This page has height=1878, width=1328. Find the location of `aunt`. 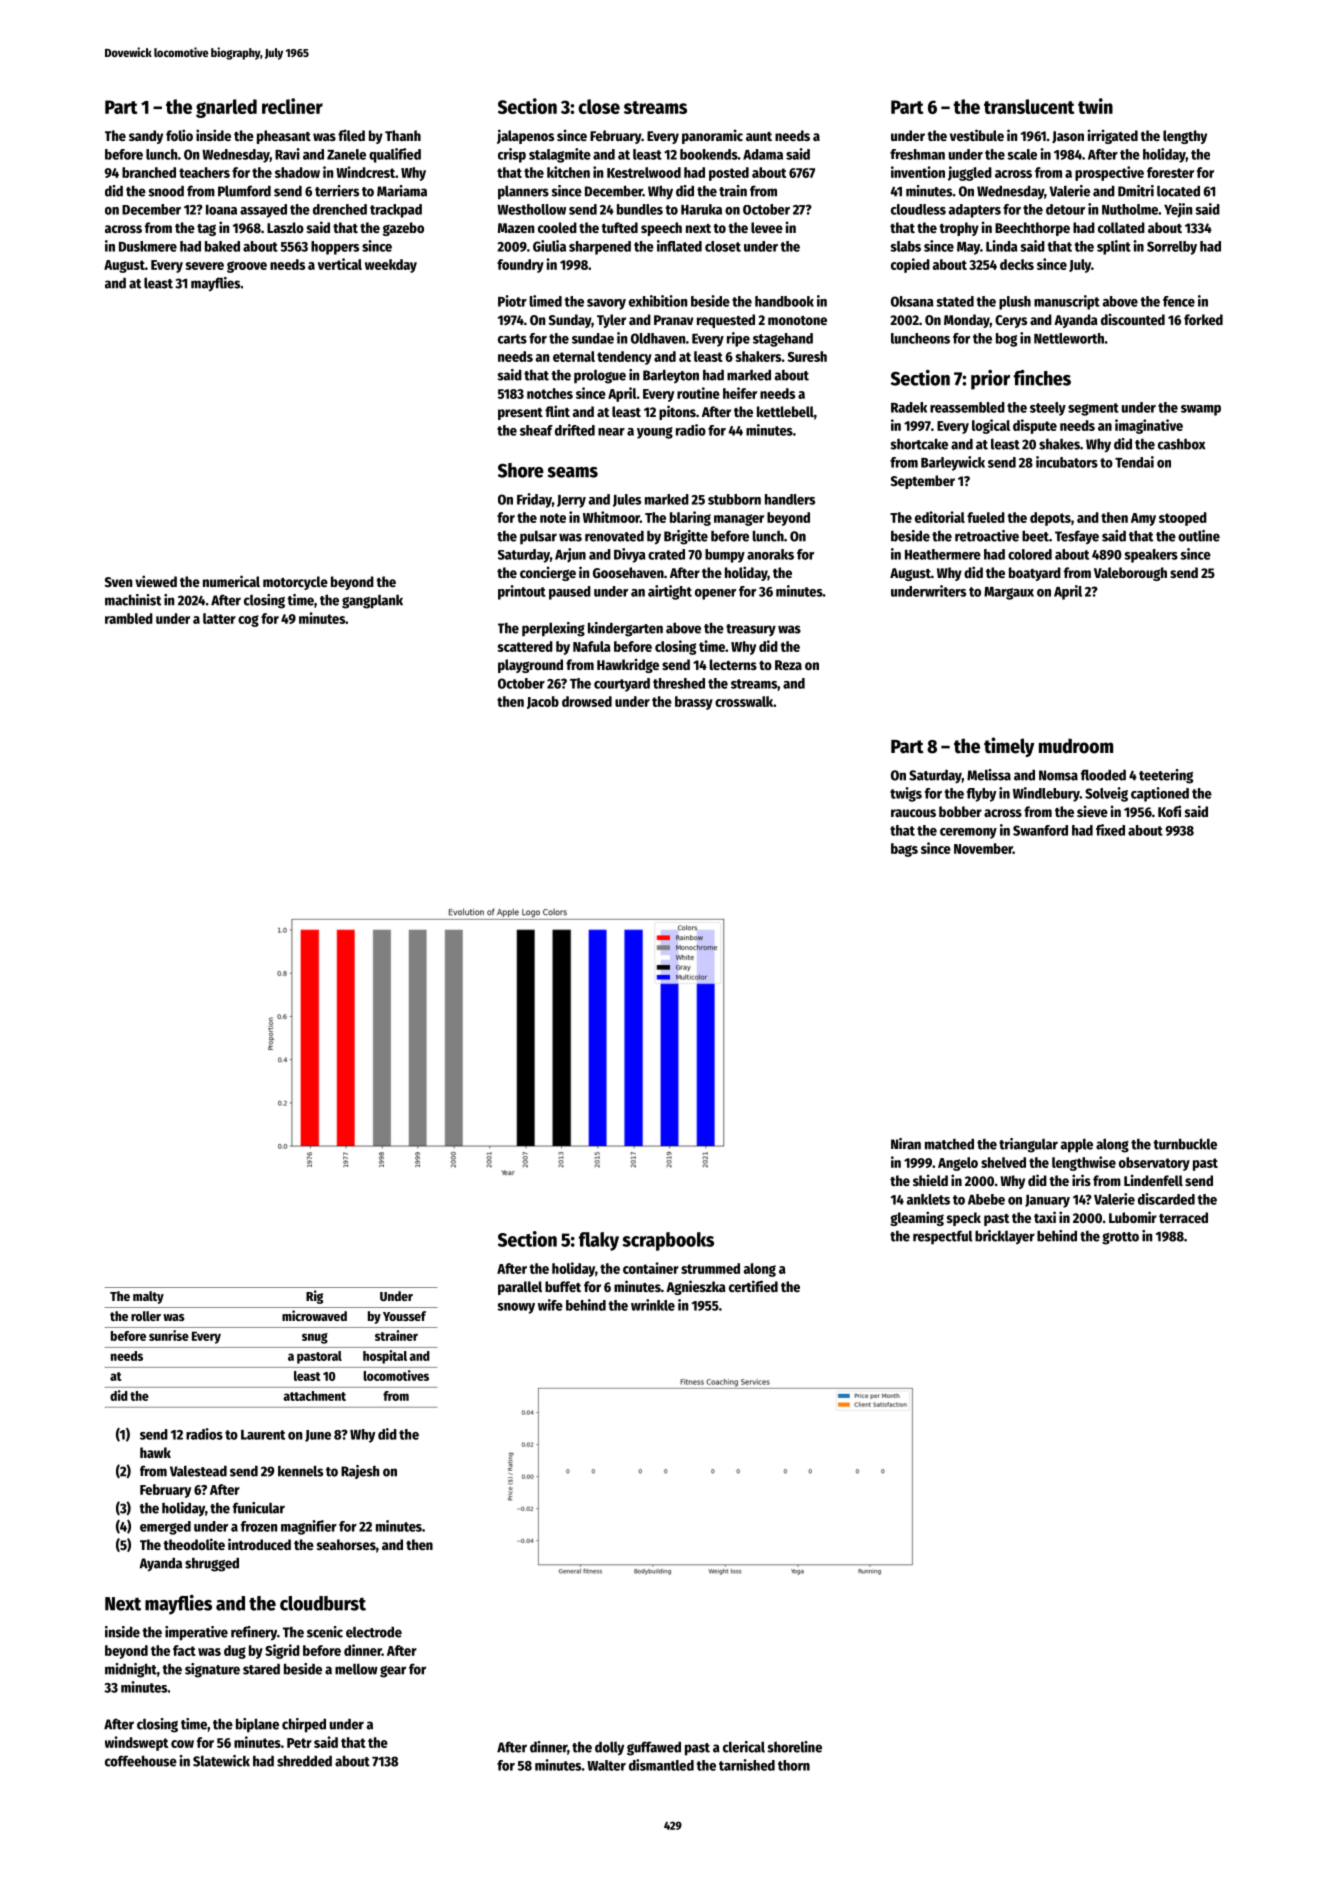

aunt is located at coordinates (759, 136).
